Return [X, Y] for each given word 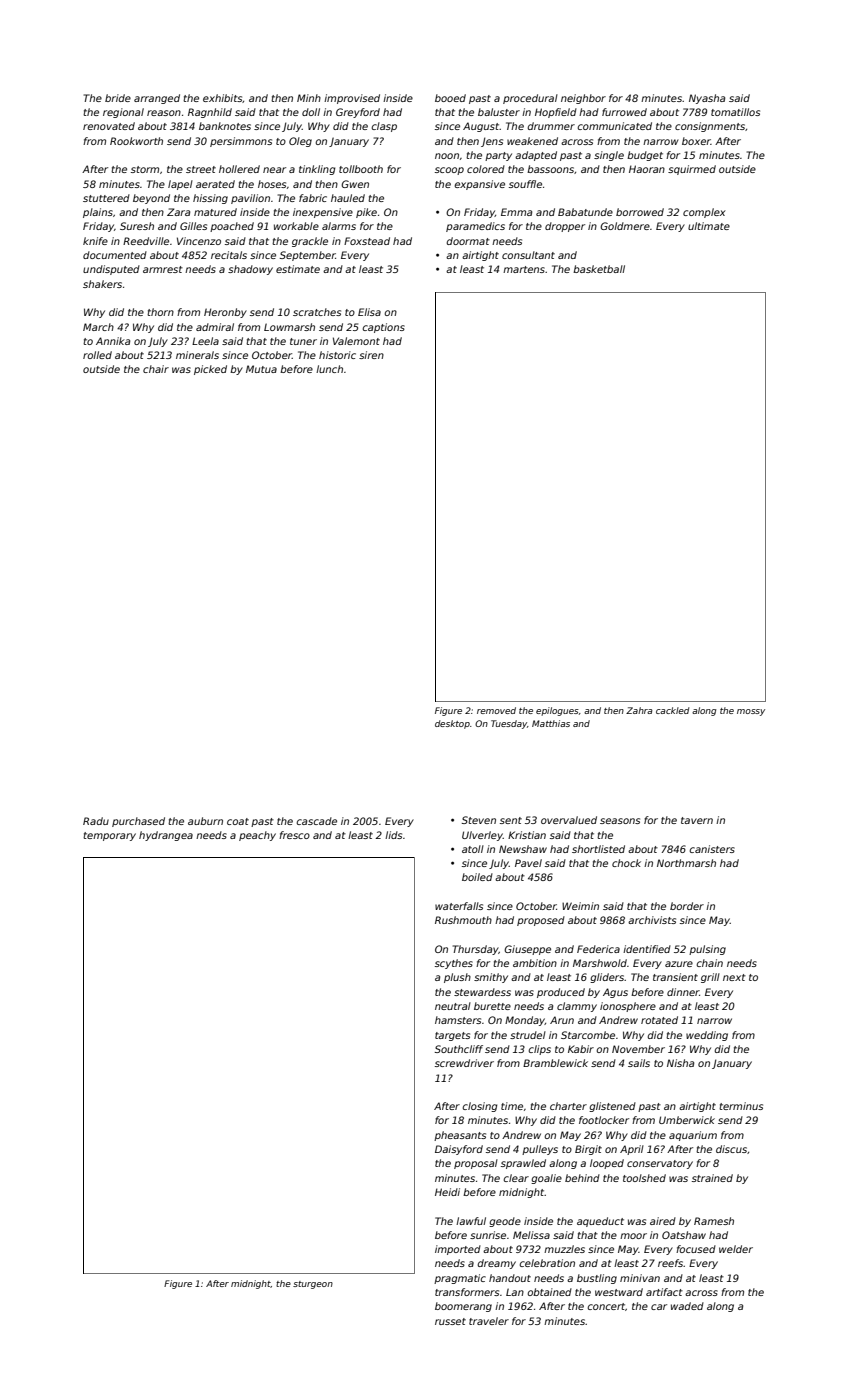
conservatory [660, 1164]
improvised [352, 99]
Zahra [639, 710]
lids [393, 835]
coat [238, 821]
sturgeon [313, 1285]
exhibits [223, 98]
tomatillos [735, 112]
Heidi [447, 1192]
